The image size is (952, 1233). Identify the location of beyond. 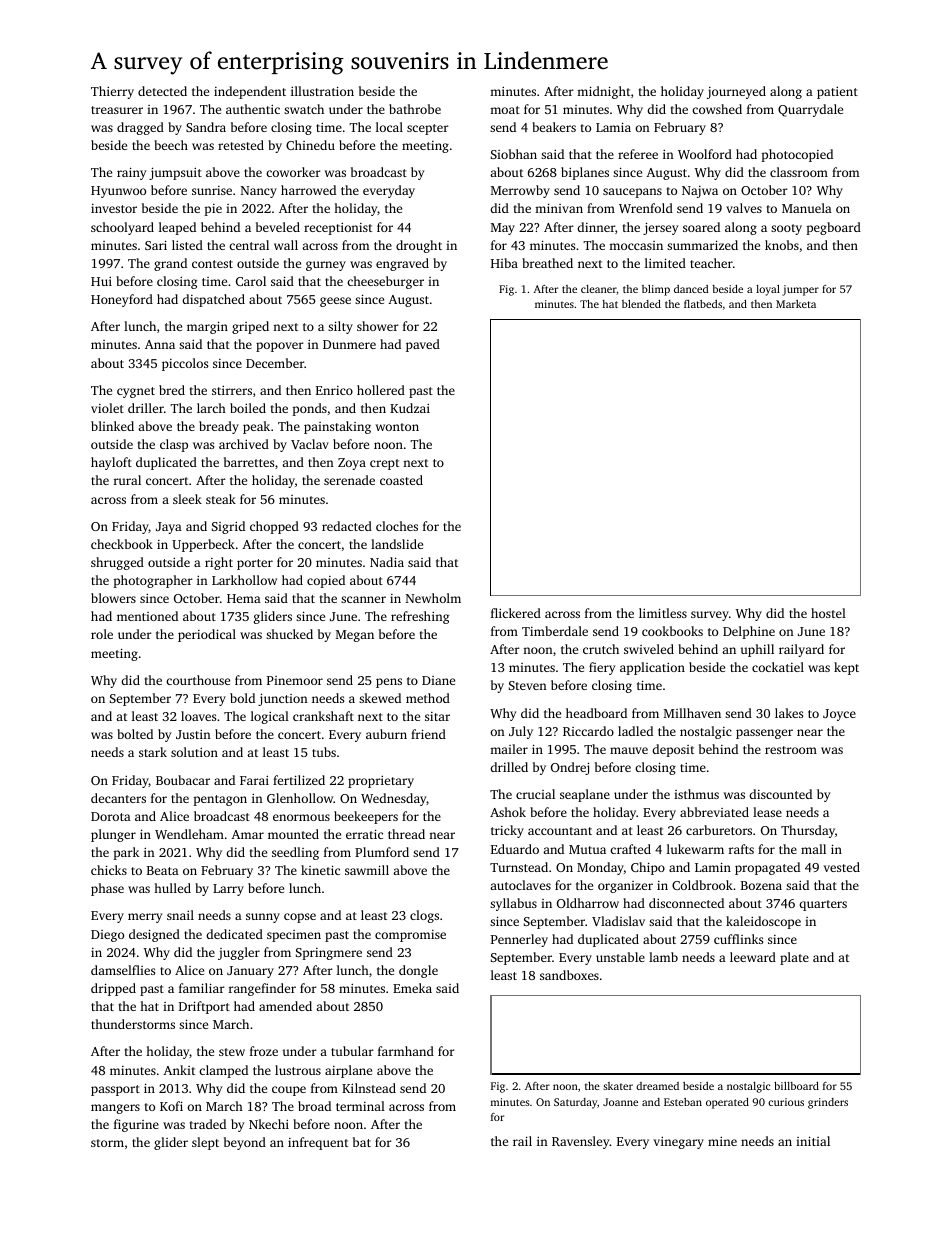
(245, 1143).
